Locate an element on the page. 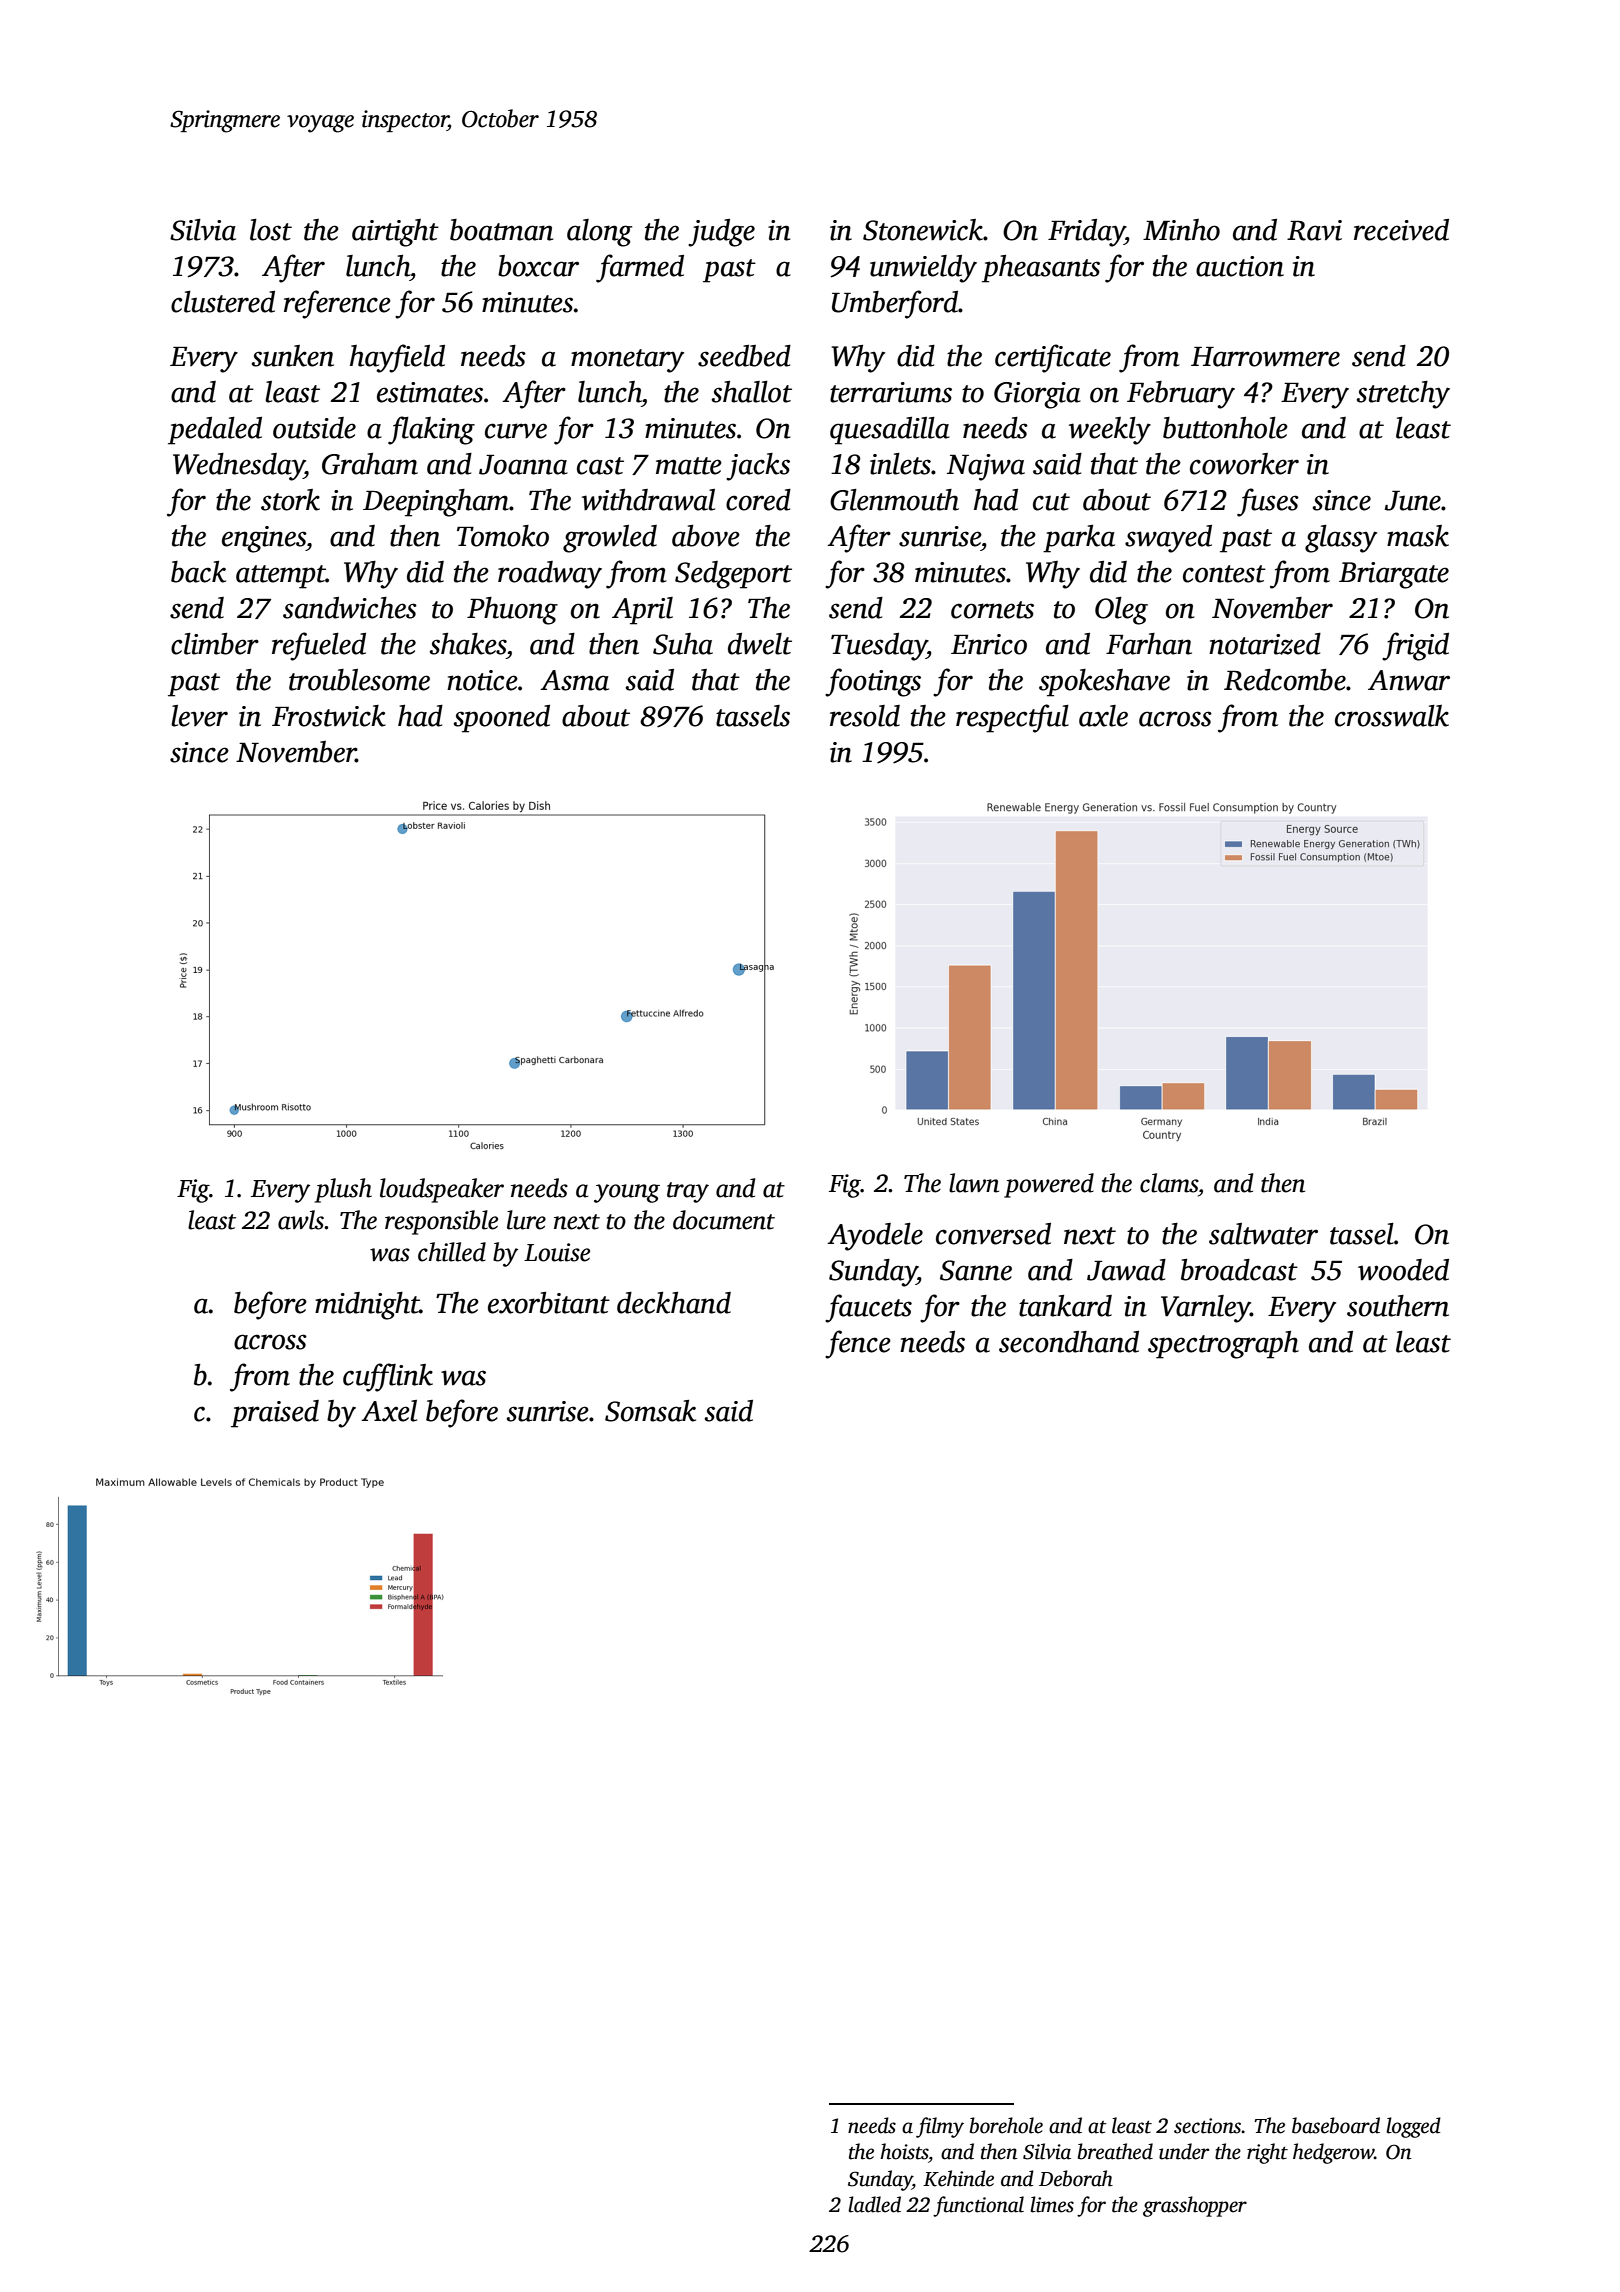 The width and height of the image is (1620, 2292). crosswalk is located at coordinates (1392, 716).
